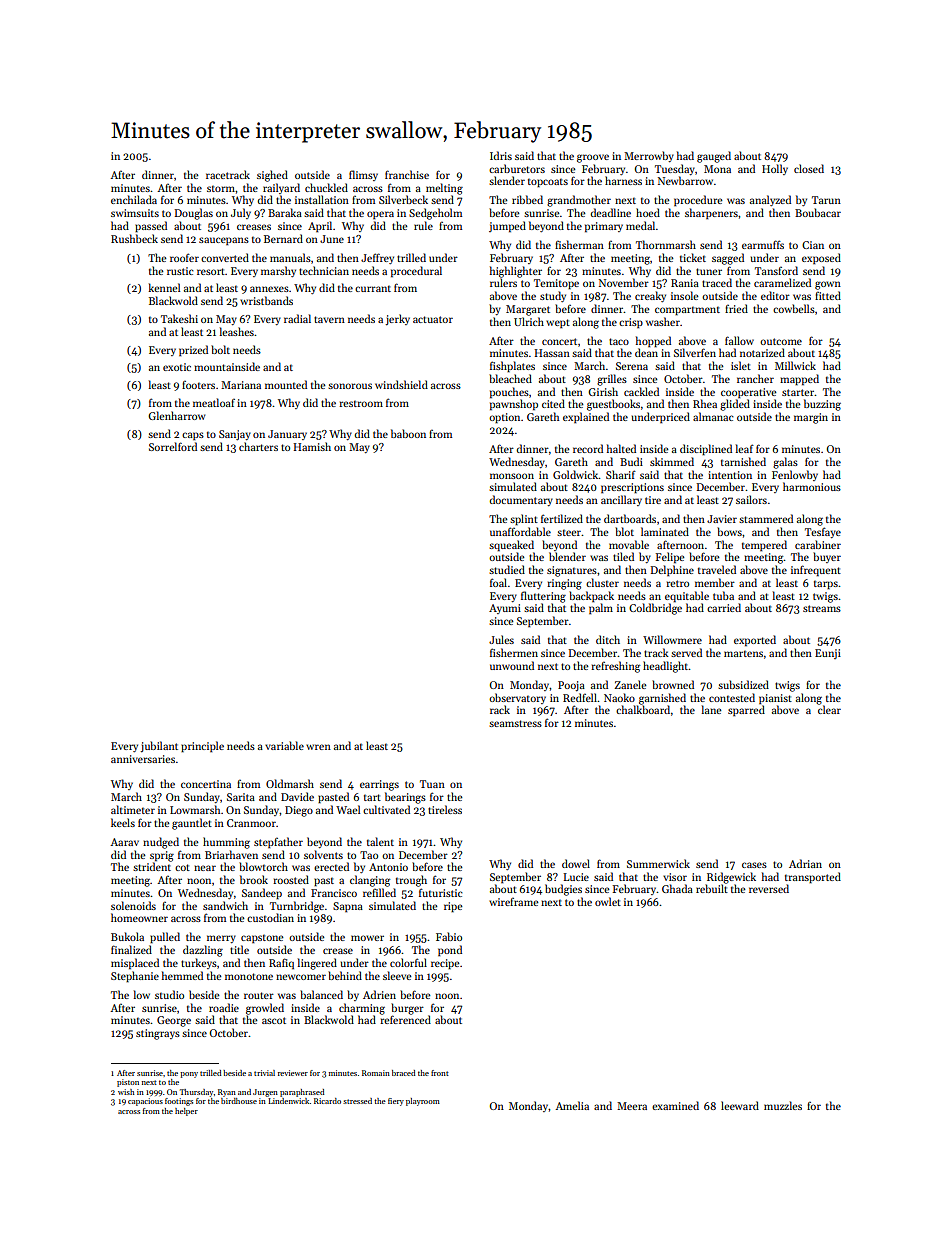 This screenshot has width=952, height=1233. Describe the element at coordinates (145, 1102) in the screenshot. I see `capacious` at that location.
